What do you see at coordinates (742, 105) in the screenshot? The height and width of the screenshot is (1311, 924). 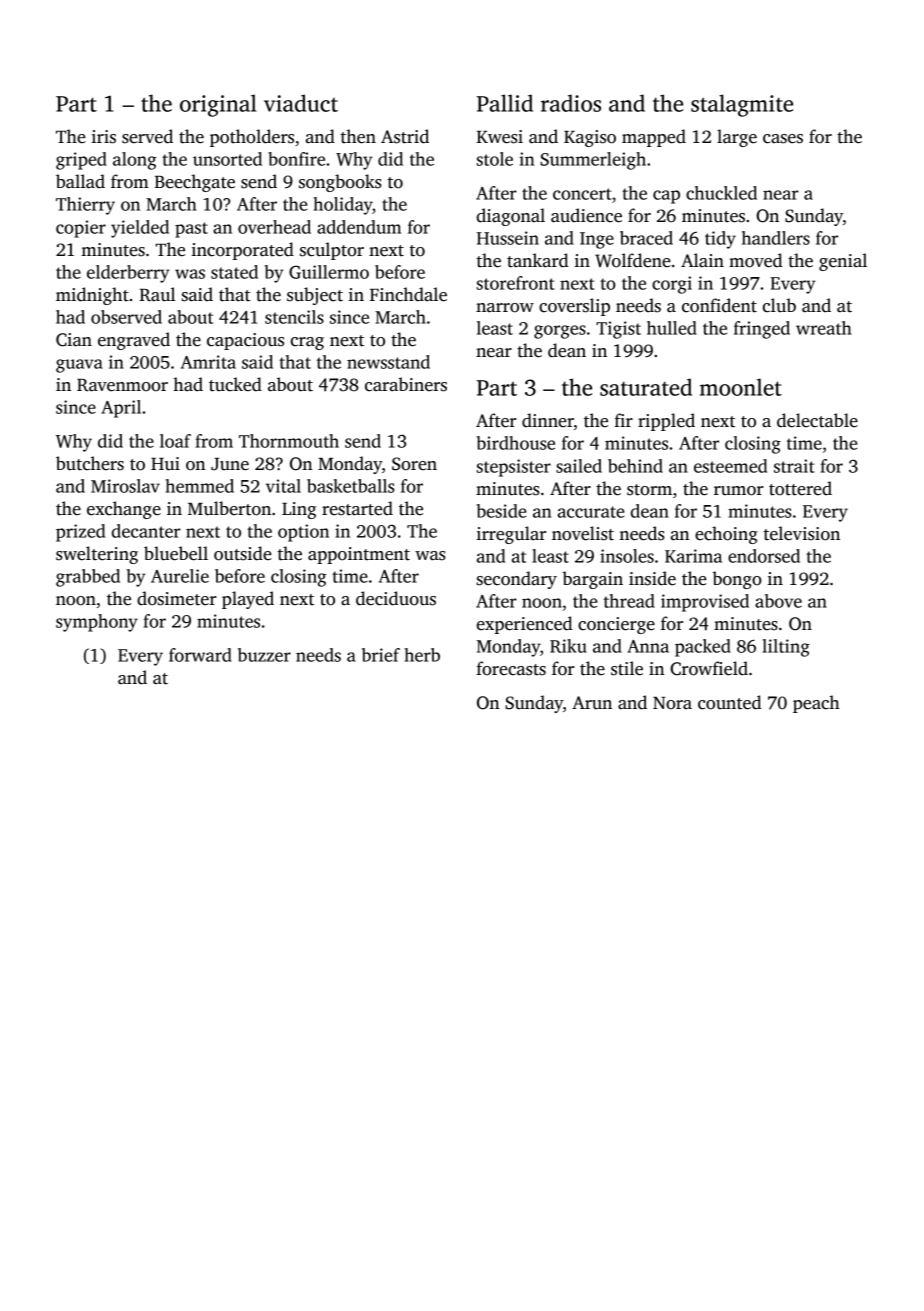 I see `stalagmite` at bounding box center [742, 105].
